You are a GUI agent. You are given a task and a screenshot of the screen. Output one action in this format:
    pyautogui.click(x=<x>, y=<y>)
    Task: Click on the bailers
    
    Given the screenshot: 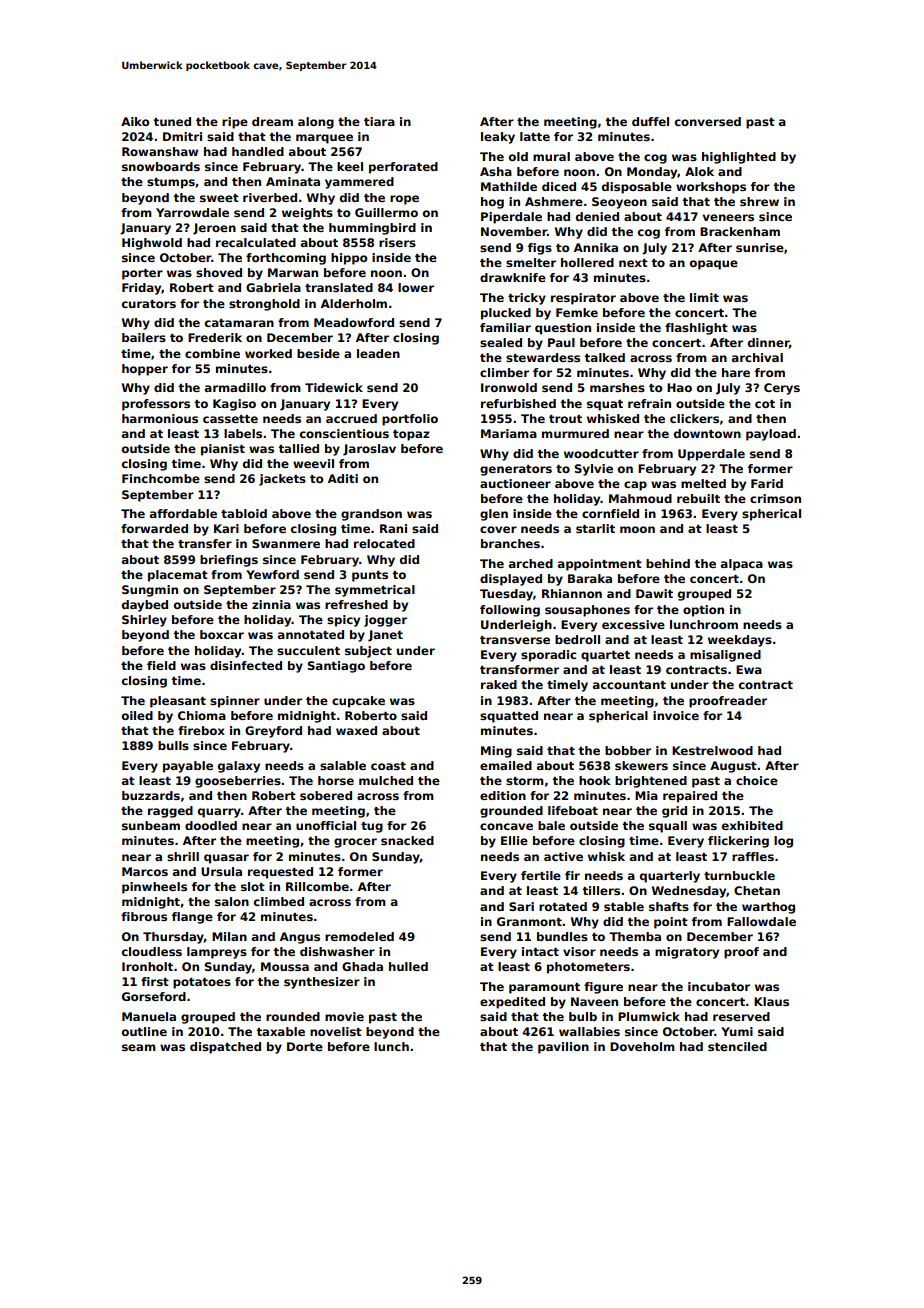 What is the action you would take?
    pyautogui.click(x=144, y=337)
